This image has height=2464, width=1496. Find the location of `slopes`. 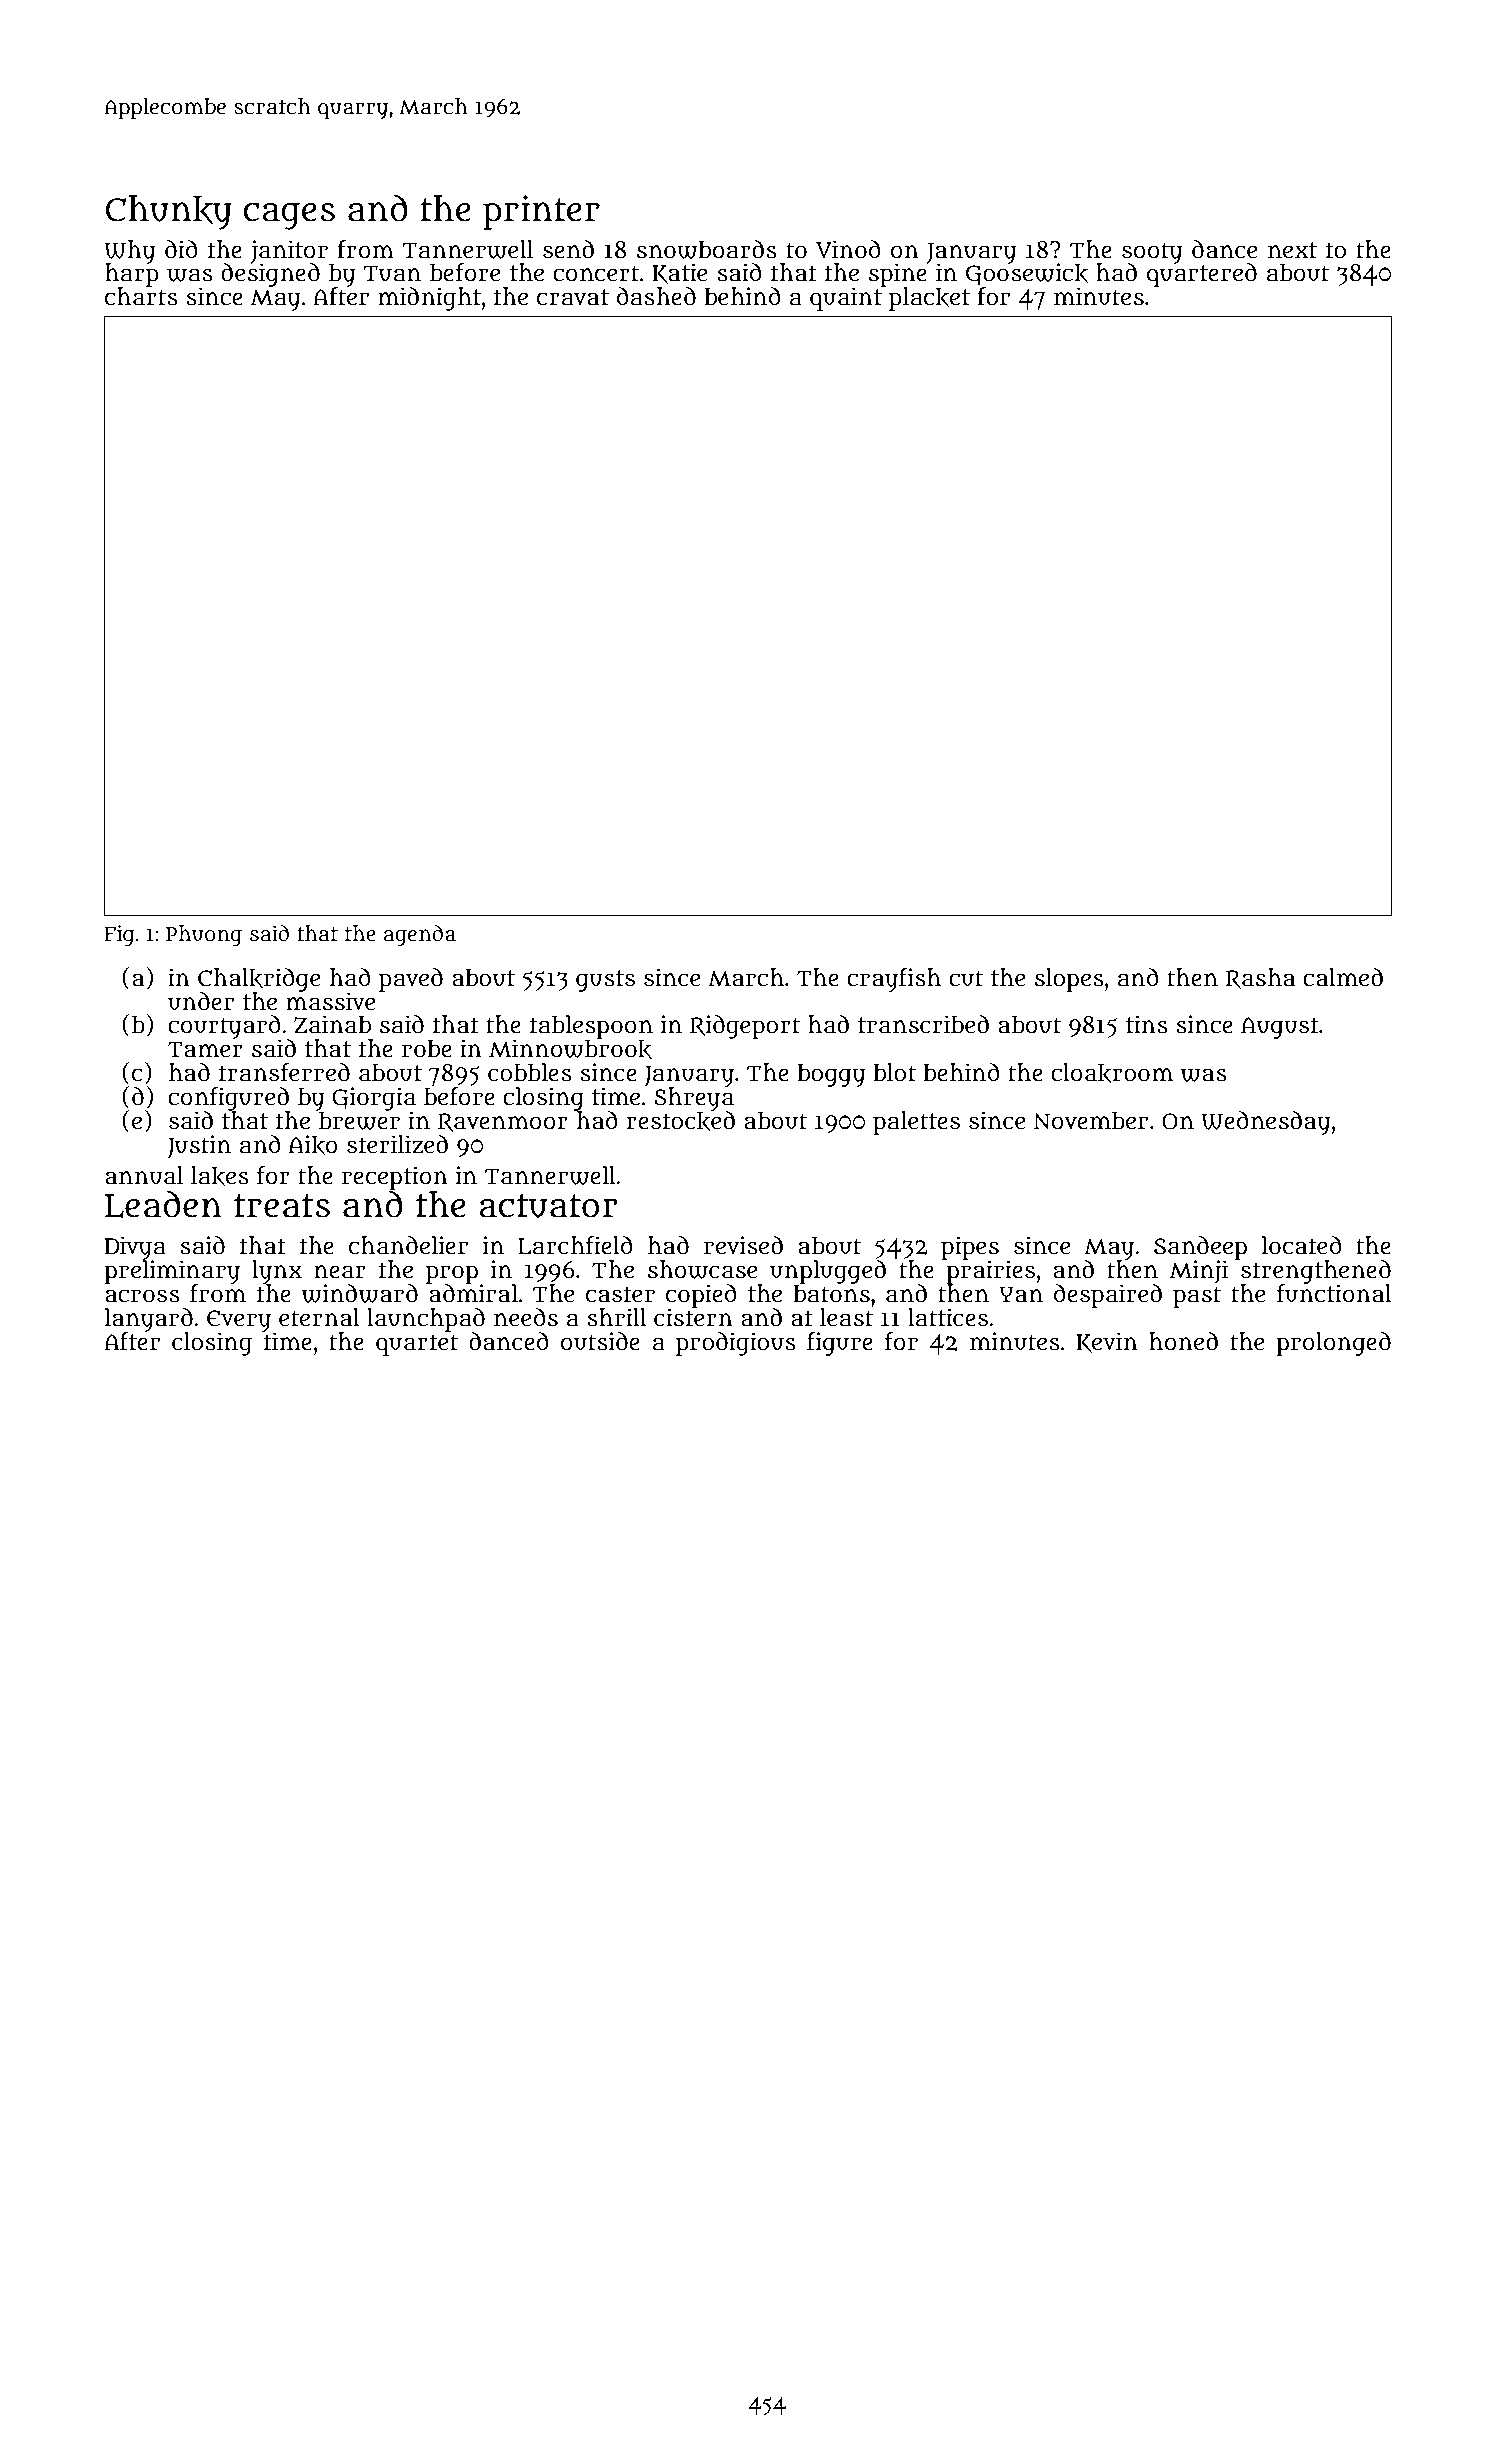

slopes is located at coordinates (1069, 980).
